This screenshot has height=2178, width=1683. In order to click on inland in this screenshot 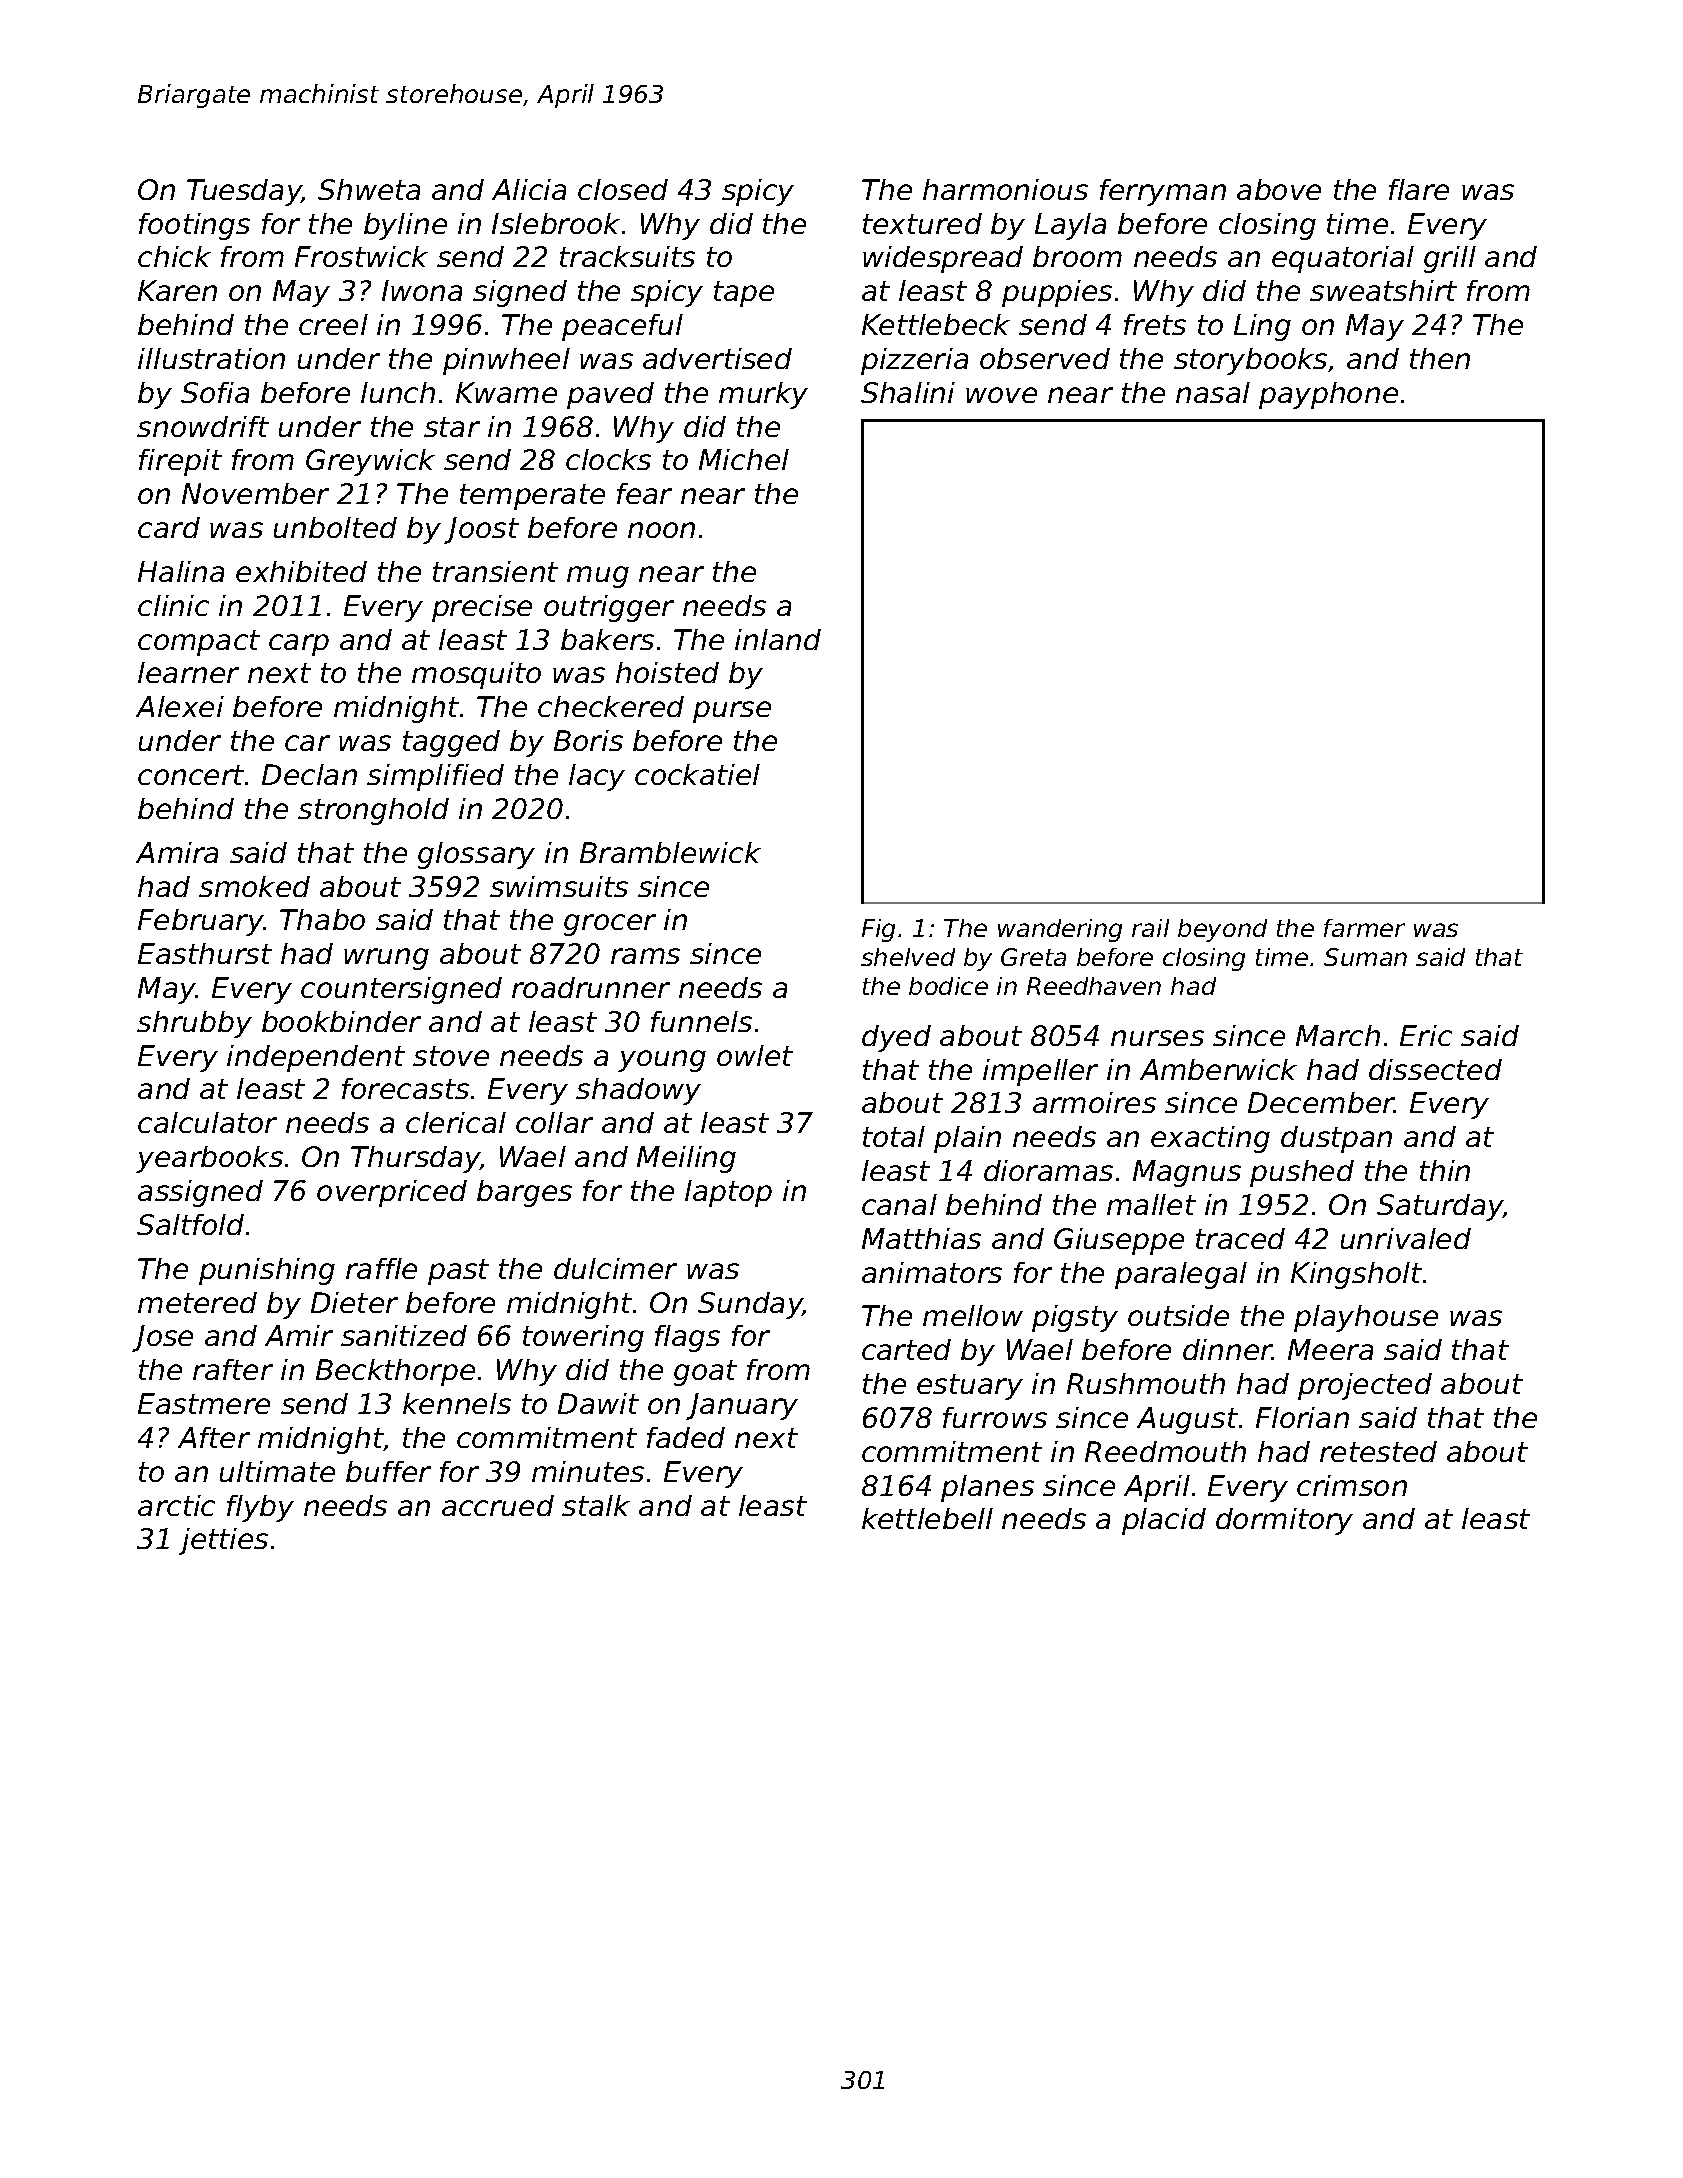, I will do `click(778, 639)`.
